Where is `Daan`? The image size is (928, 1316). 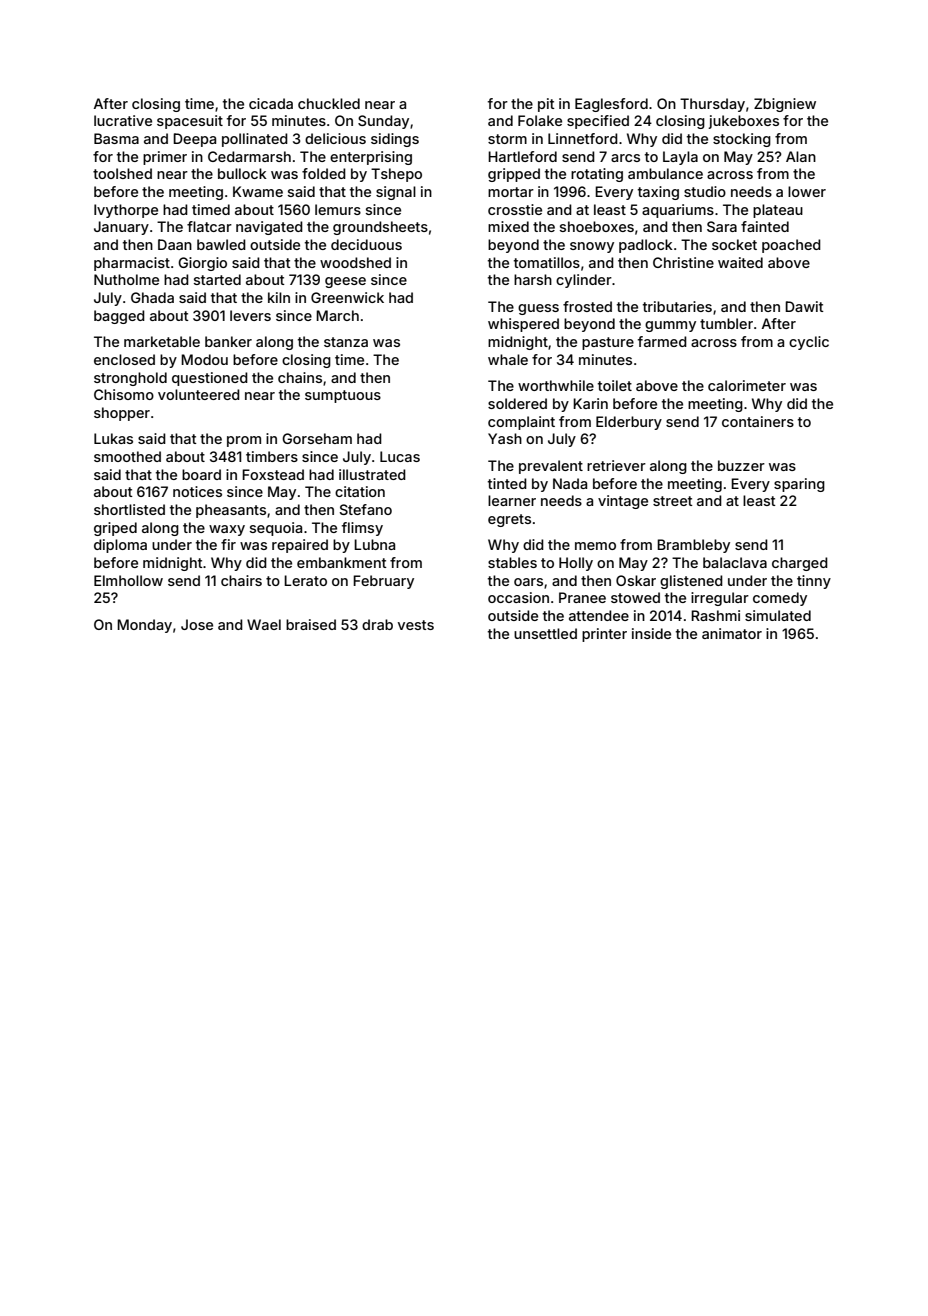 Daan is located at coordinates (175, 244).
